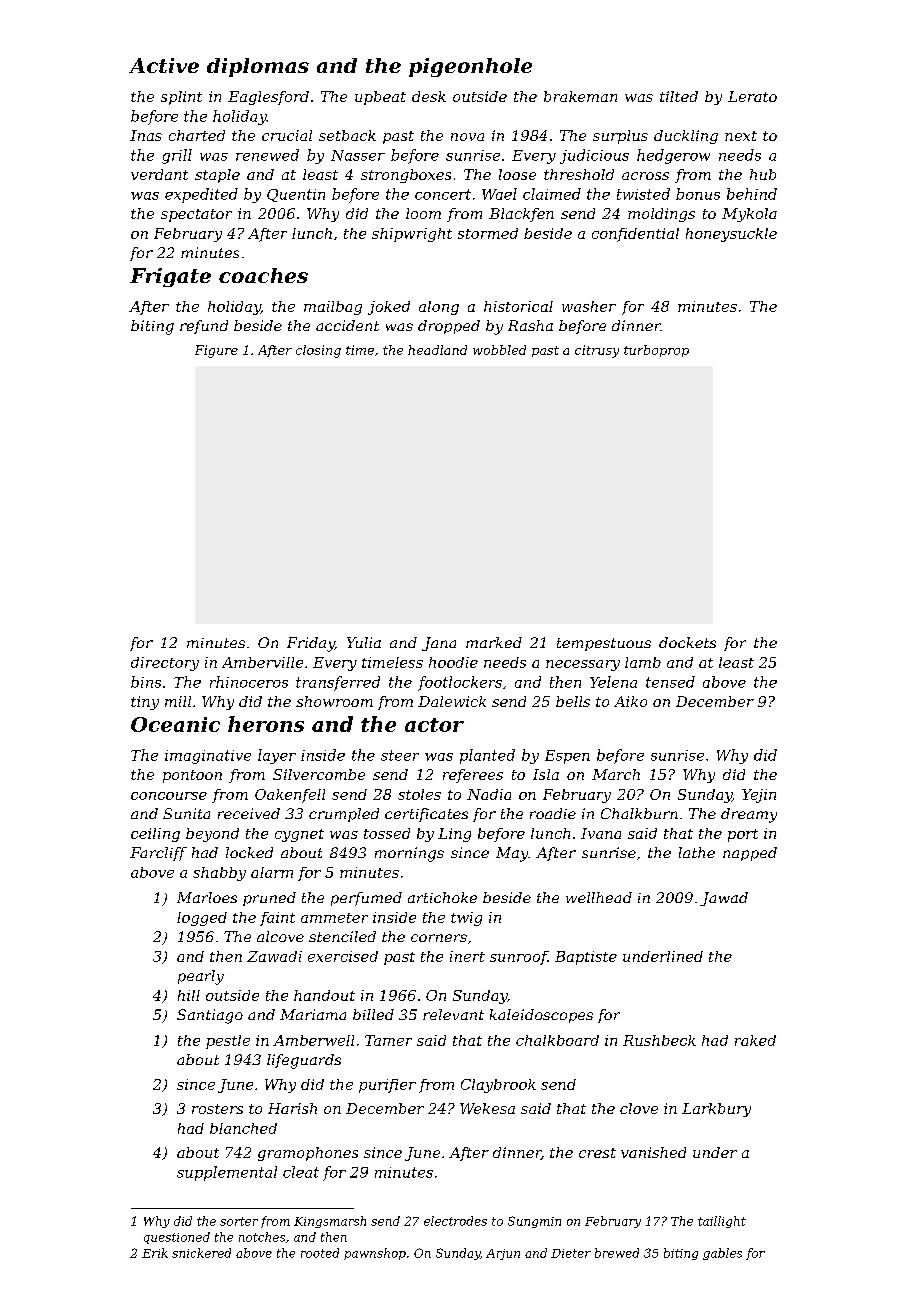 This document has width=908, height=1316. Describe the element at coordinates (243, 1128) in the document. I see `blanched` at that location.
